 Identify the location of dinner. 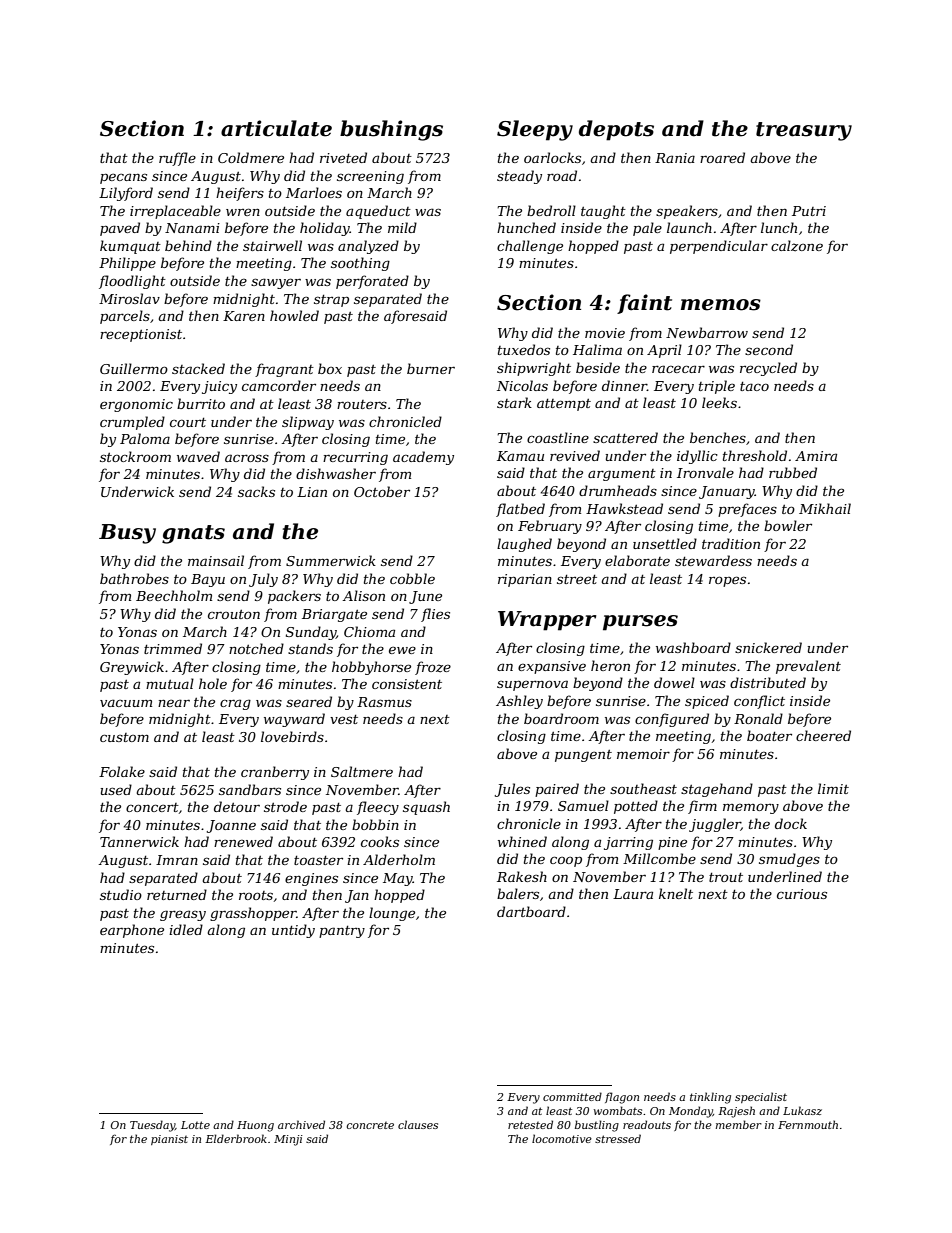
(624, 385).
